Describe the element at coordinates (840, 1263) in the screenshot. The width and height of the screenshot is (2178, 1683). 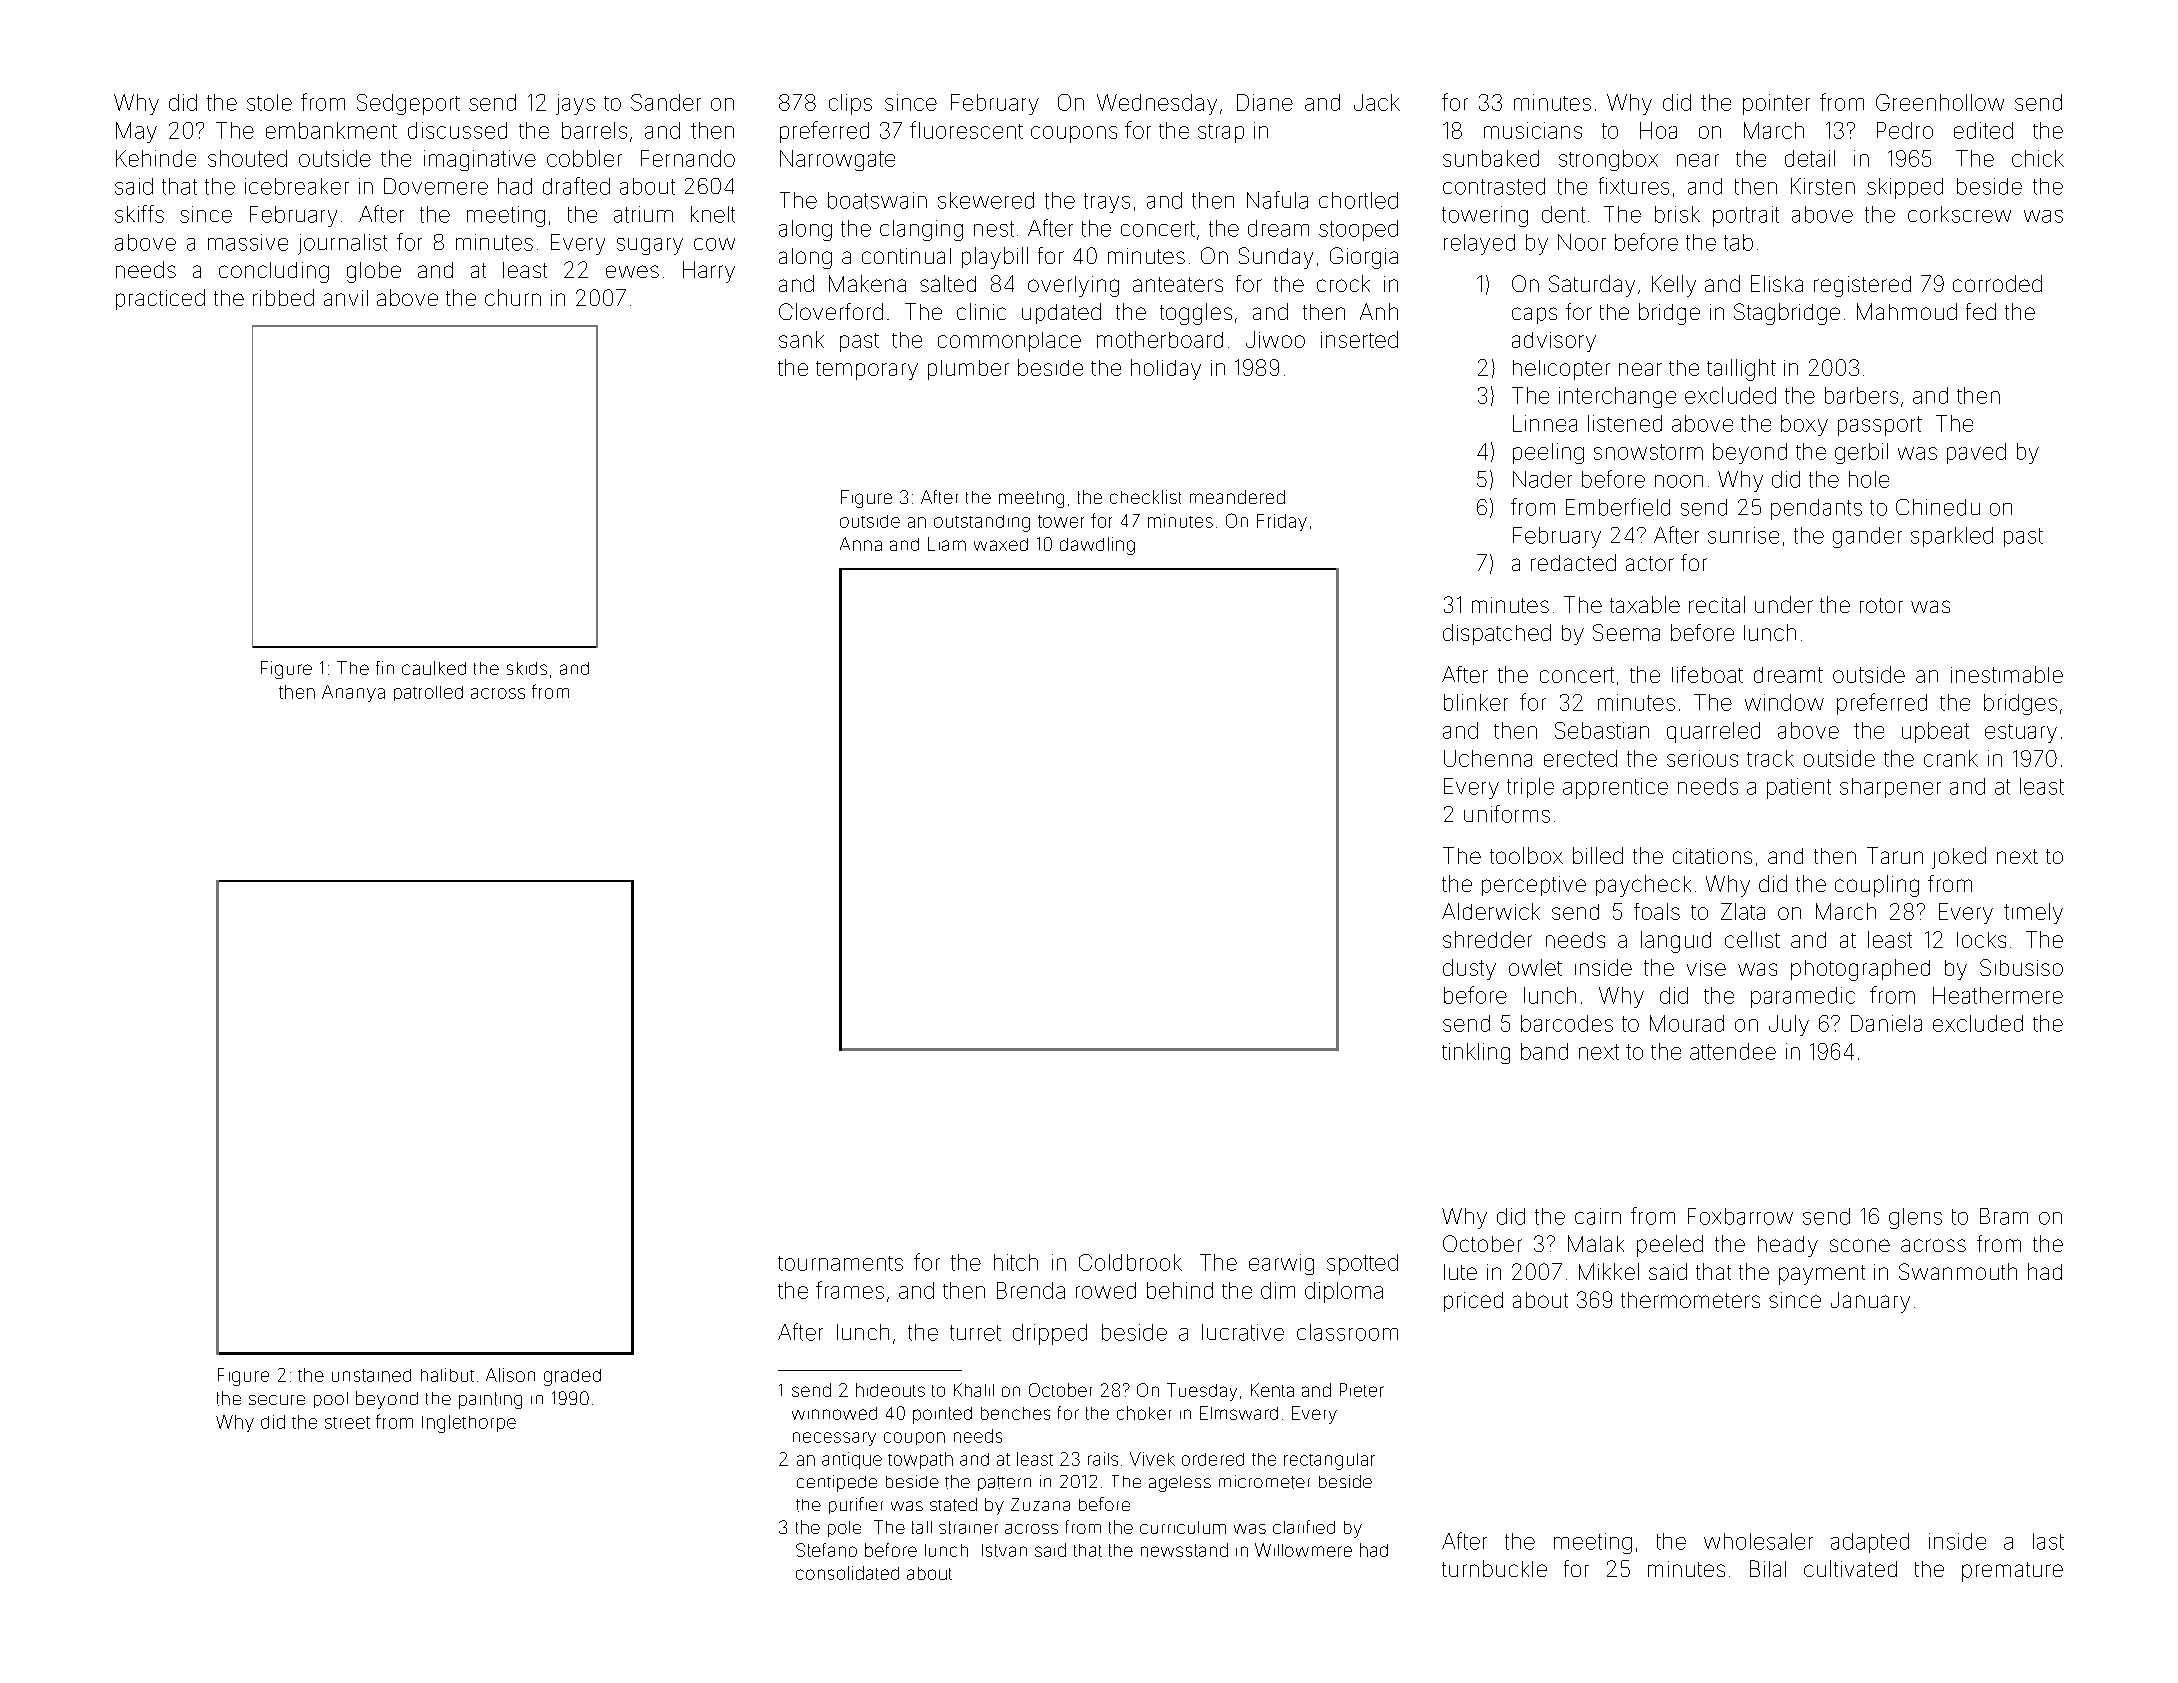
I see `tournaments` at that location.
